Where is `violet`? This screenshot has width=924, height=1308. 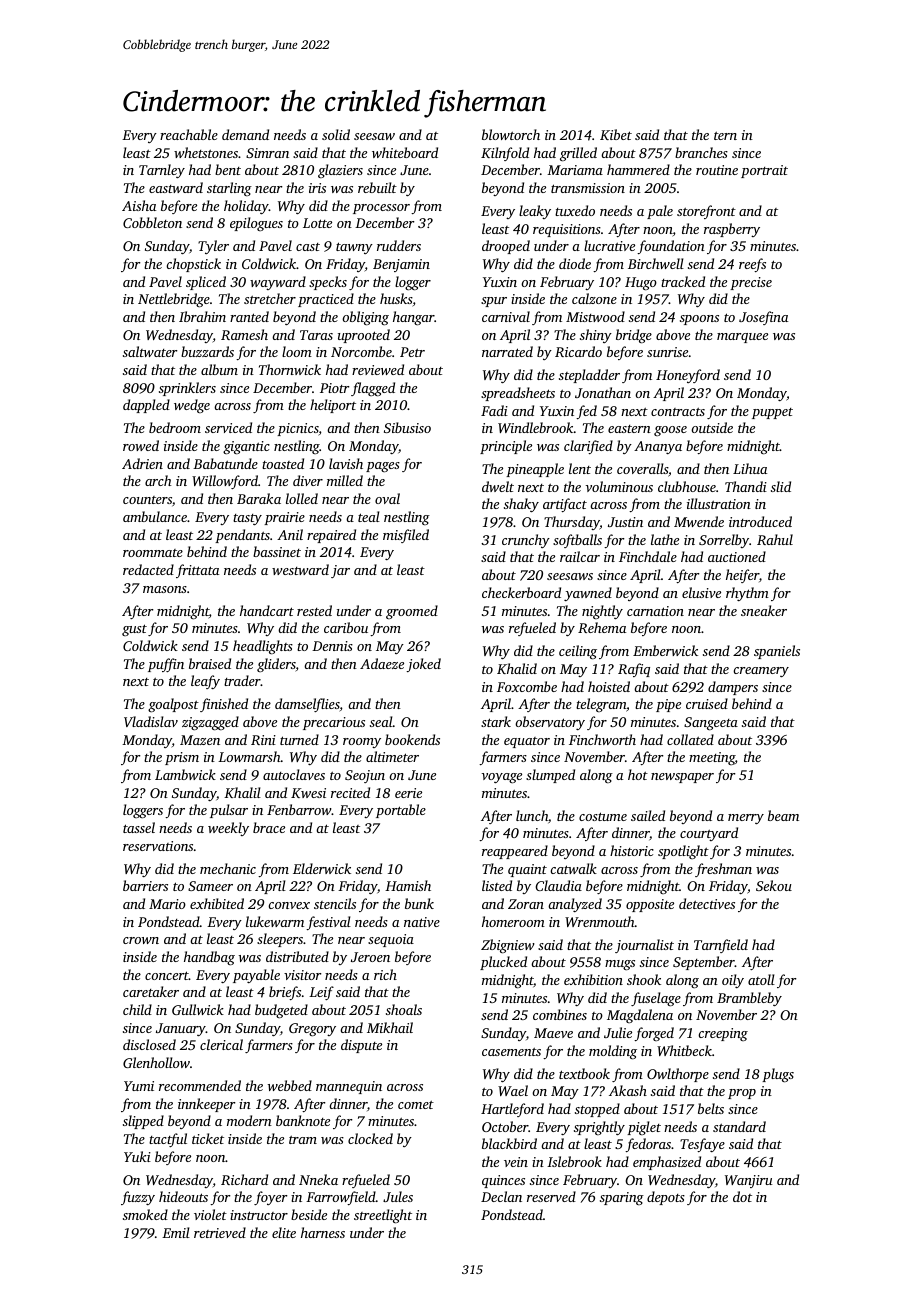
violet is located at coordinates (210, 1214).
